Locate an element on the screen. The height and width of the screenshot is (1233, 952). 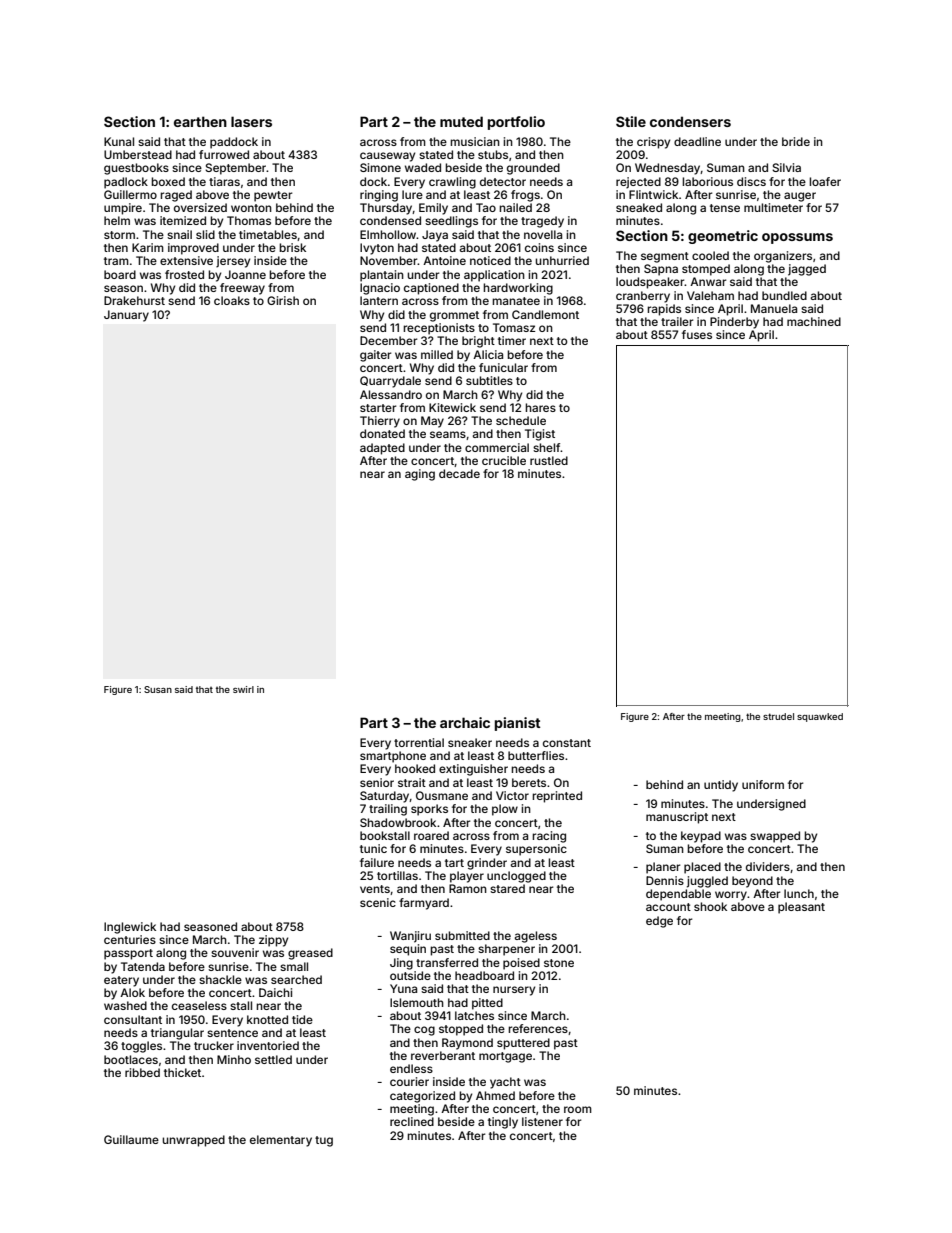
Stile is located at coordinates (631, 121).
